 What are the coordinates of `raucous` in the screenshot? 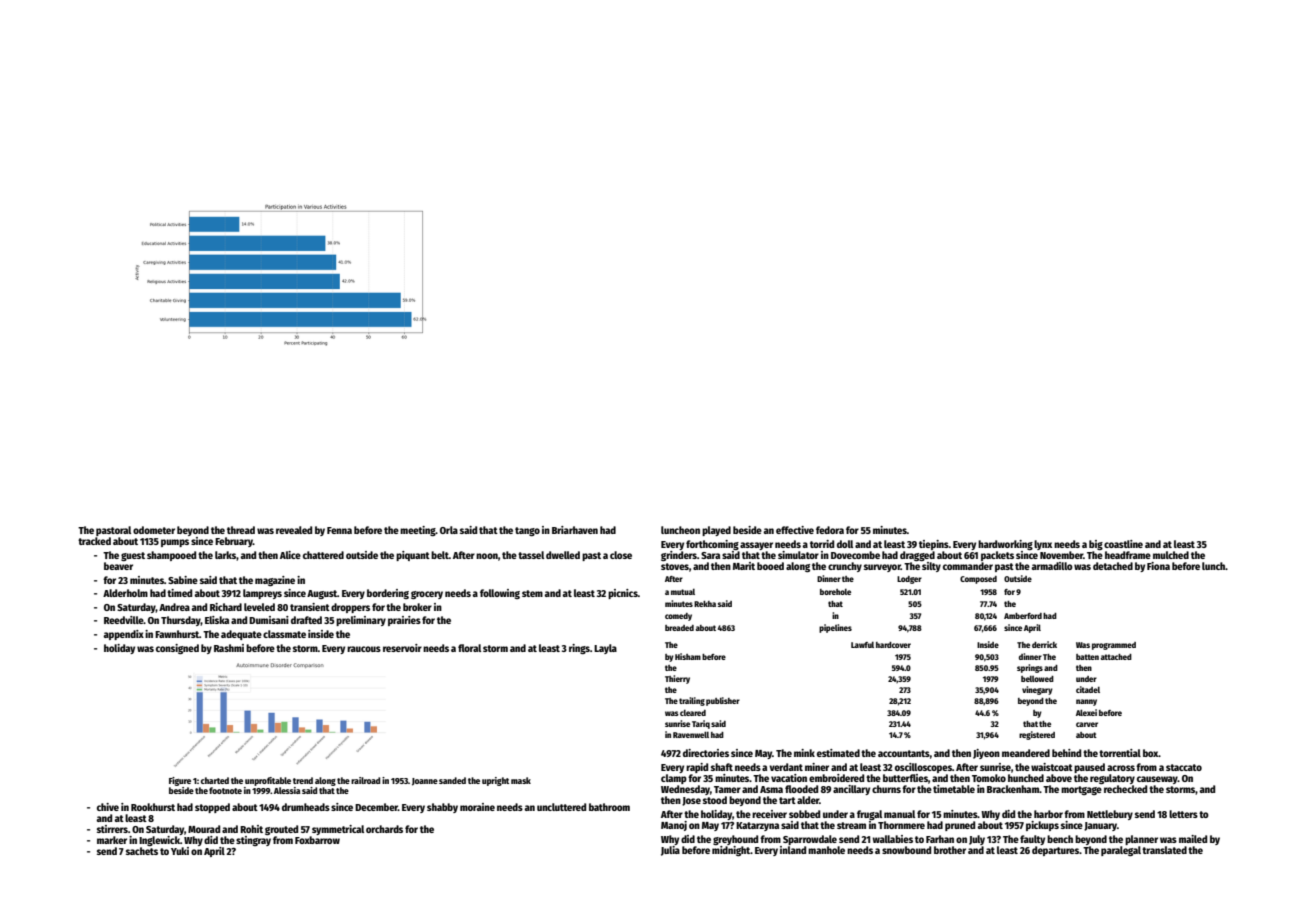 It's located at (364, 649).
